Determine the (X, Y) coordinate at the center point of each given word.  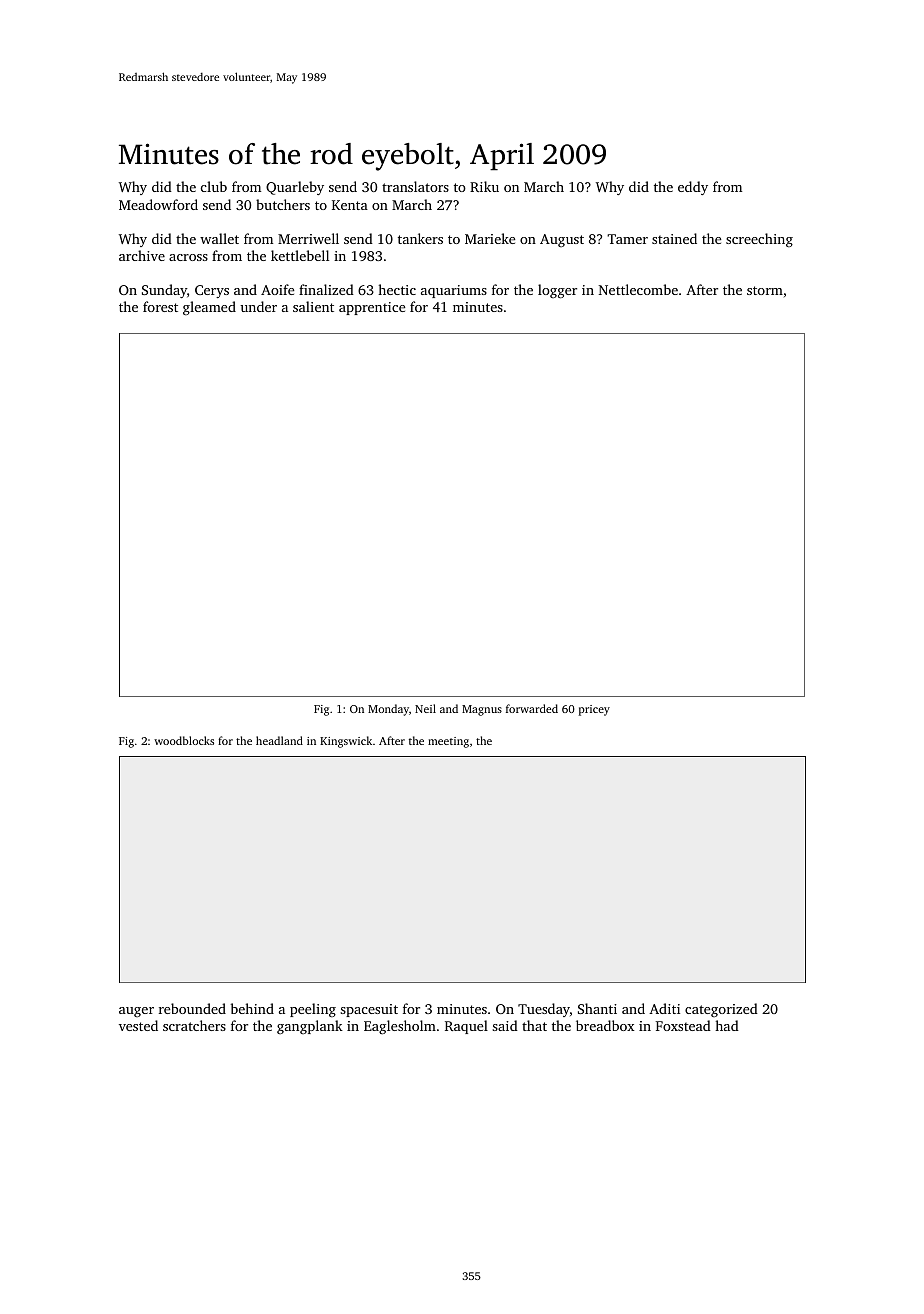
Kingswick (346, 742)
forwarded (532, 708)
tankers (420, 238)
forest (160, 306)
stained (674, 238)
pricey (594, 710)
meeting (448, 742)
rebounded (192, 1008)
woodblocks (184, 740)
